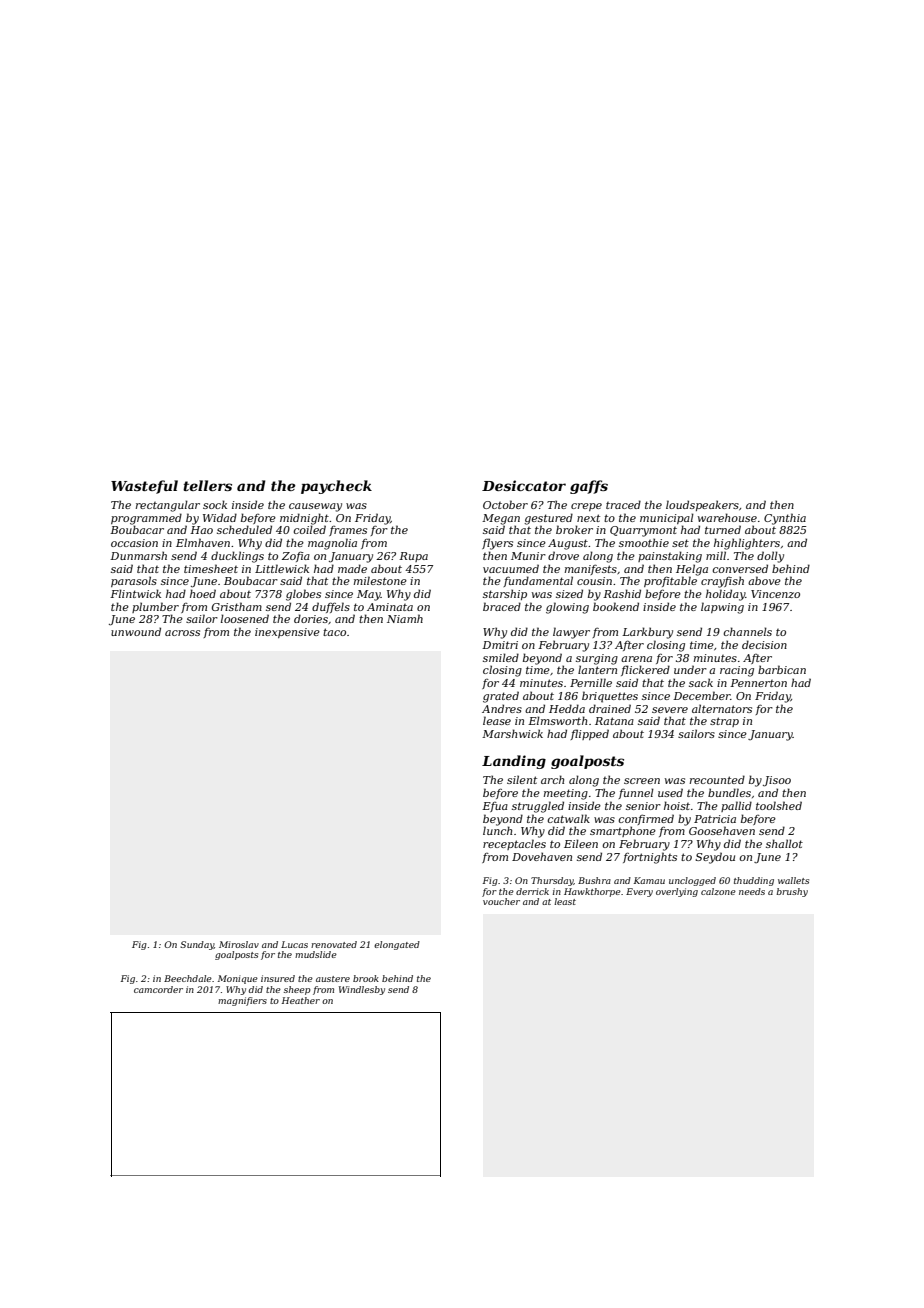  What do you see at coordinates (727, 517) in the screenshot?
I see `warehouse` at bounding box center [727, 517].
